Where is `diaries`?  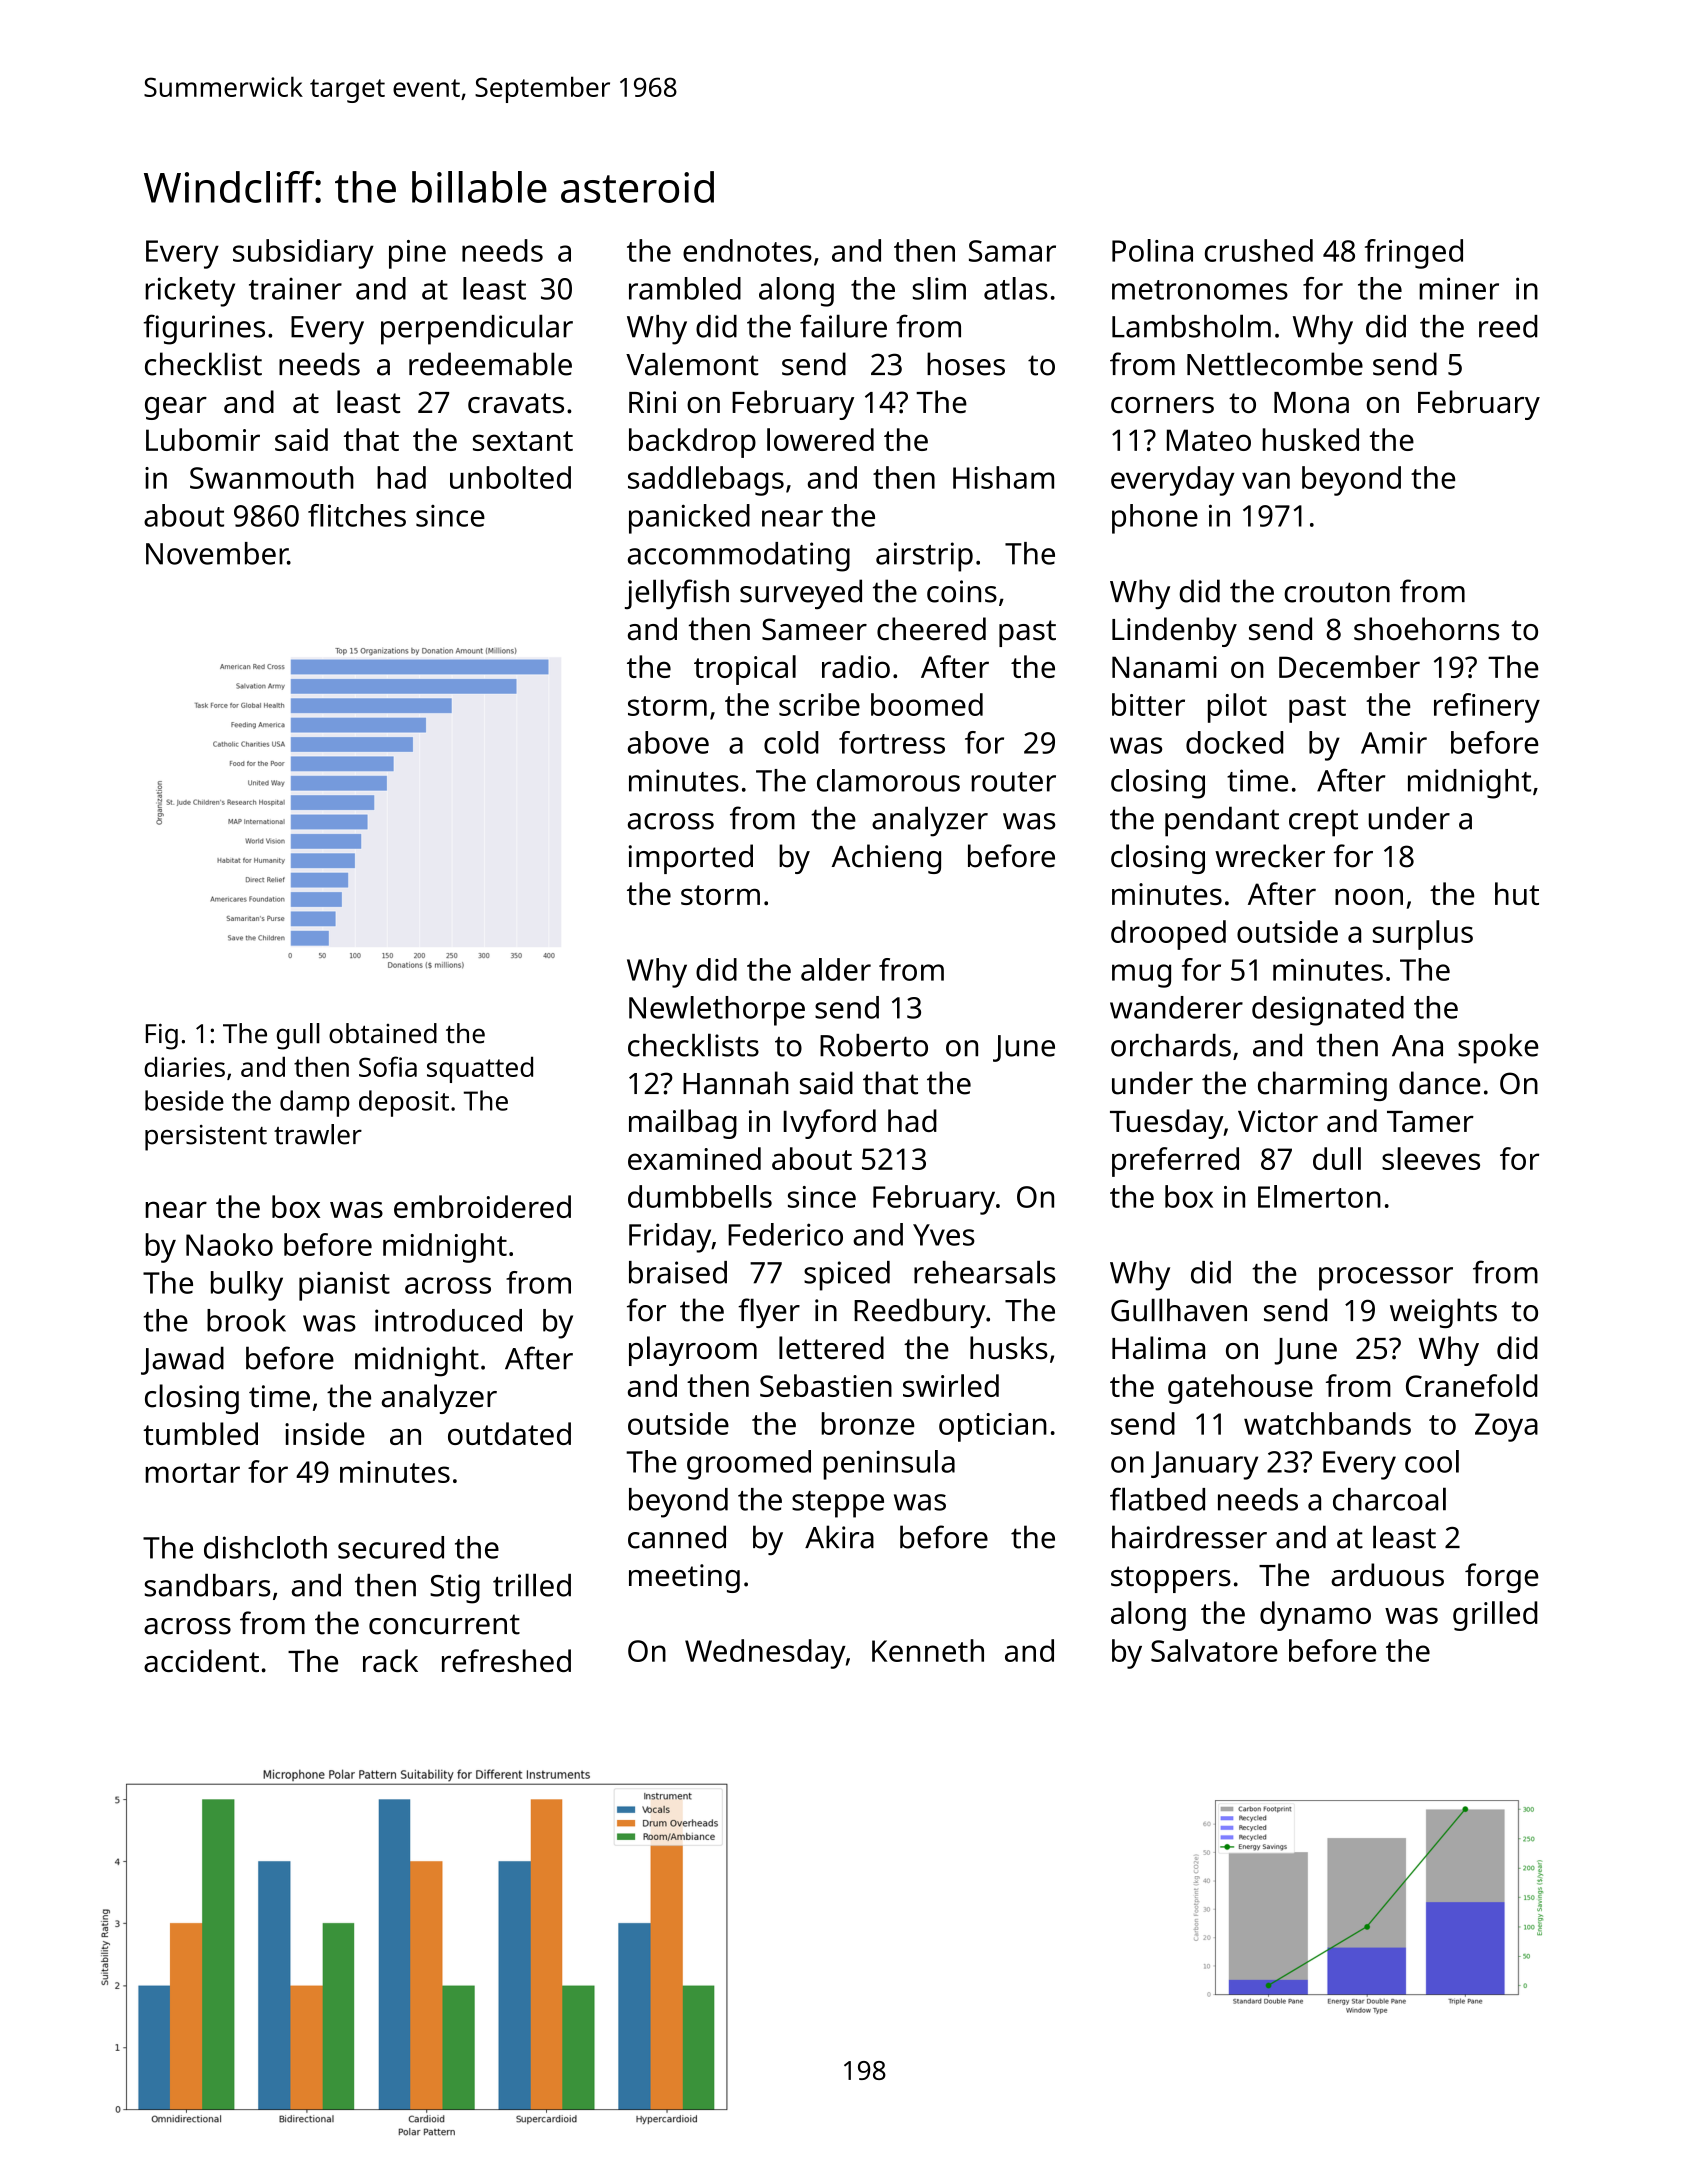
diaries is located at coordinates (184, 1066).
